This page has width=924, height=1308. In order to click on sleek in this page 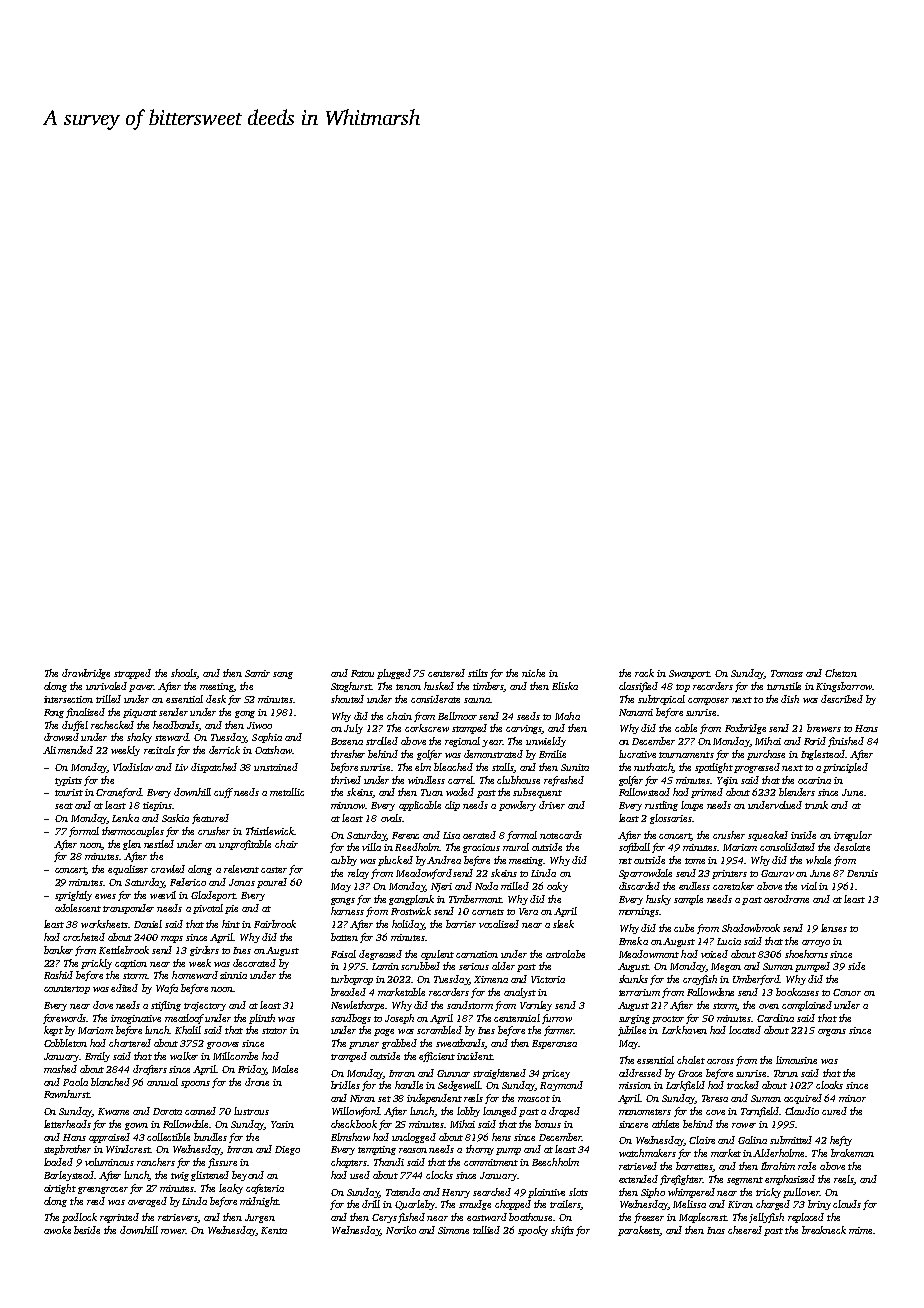, I will do `click(563, 924)`.
